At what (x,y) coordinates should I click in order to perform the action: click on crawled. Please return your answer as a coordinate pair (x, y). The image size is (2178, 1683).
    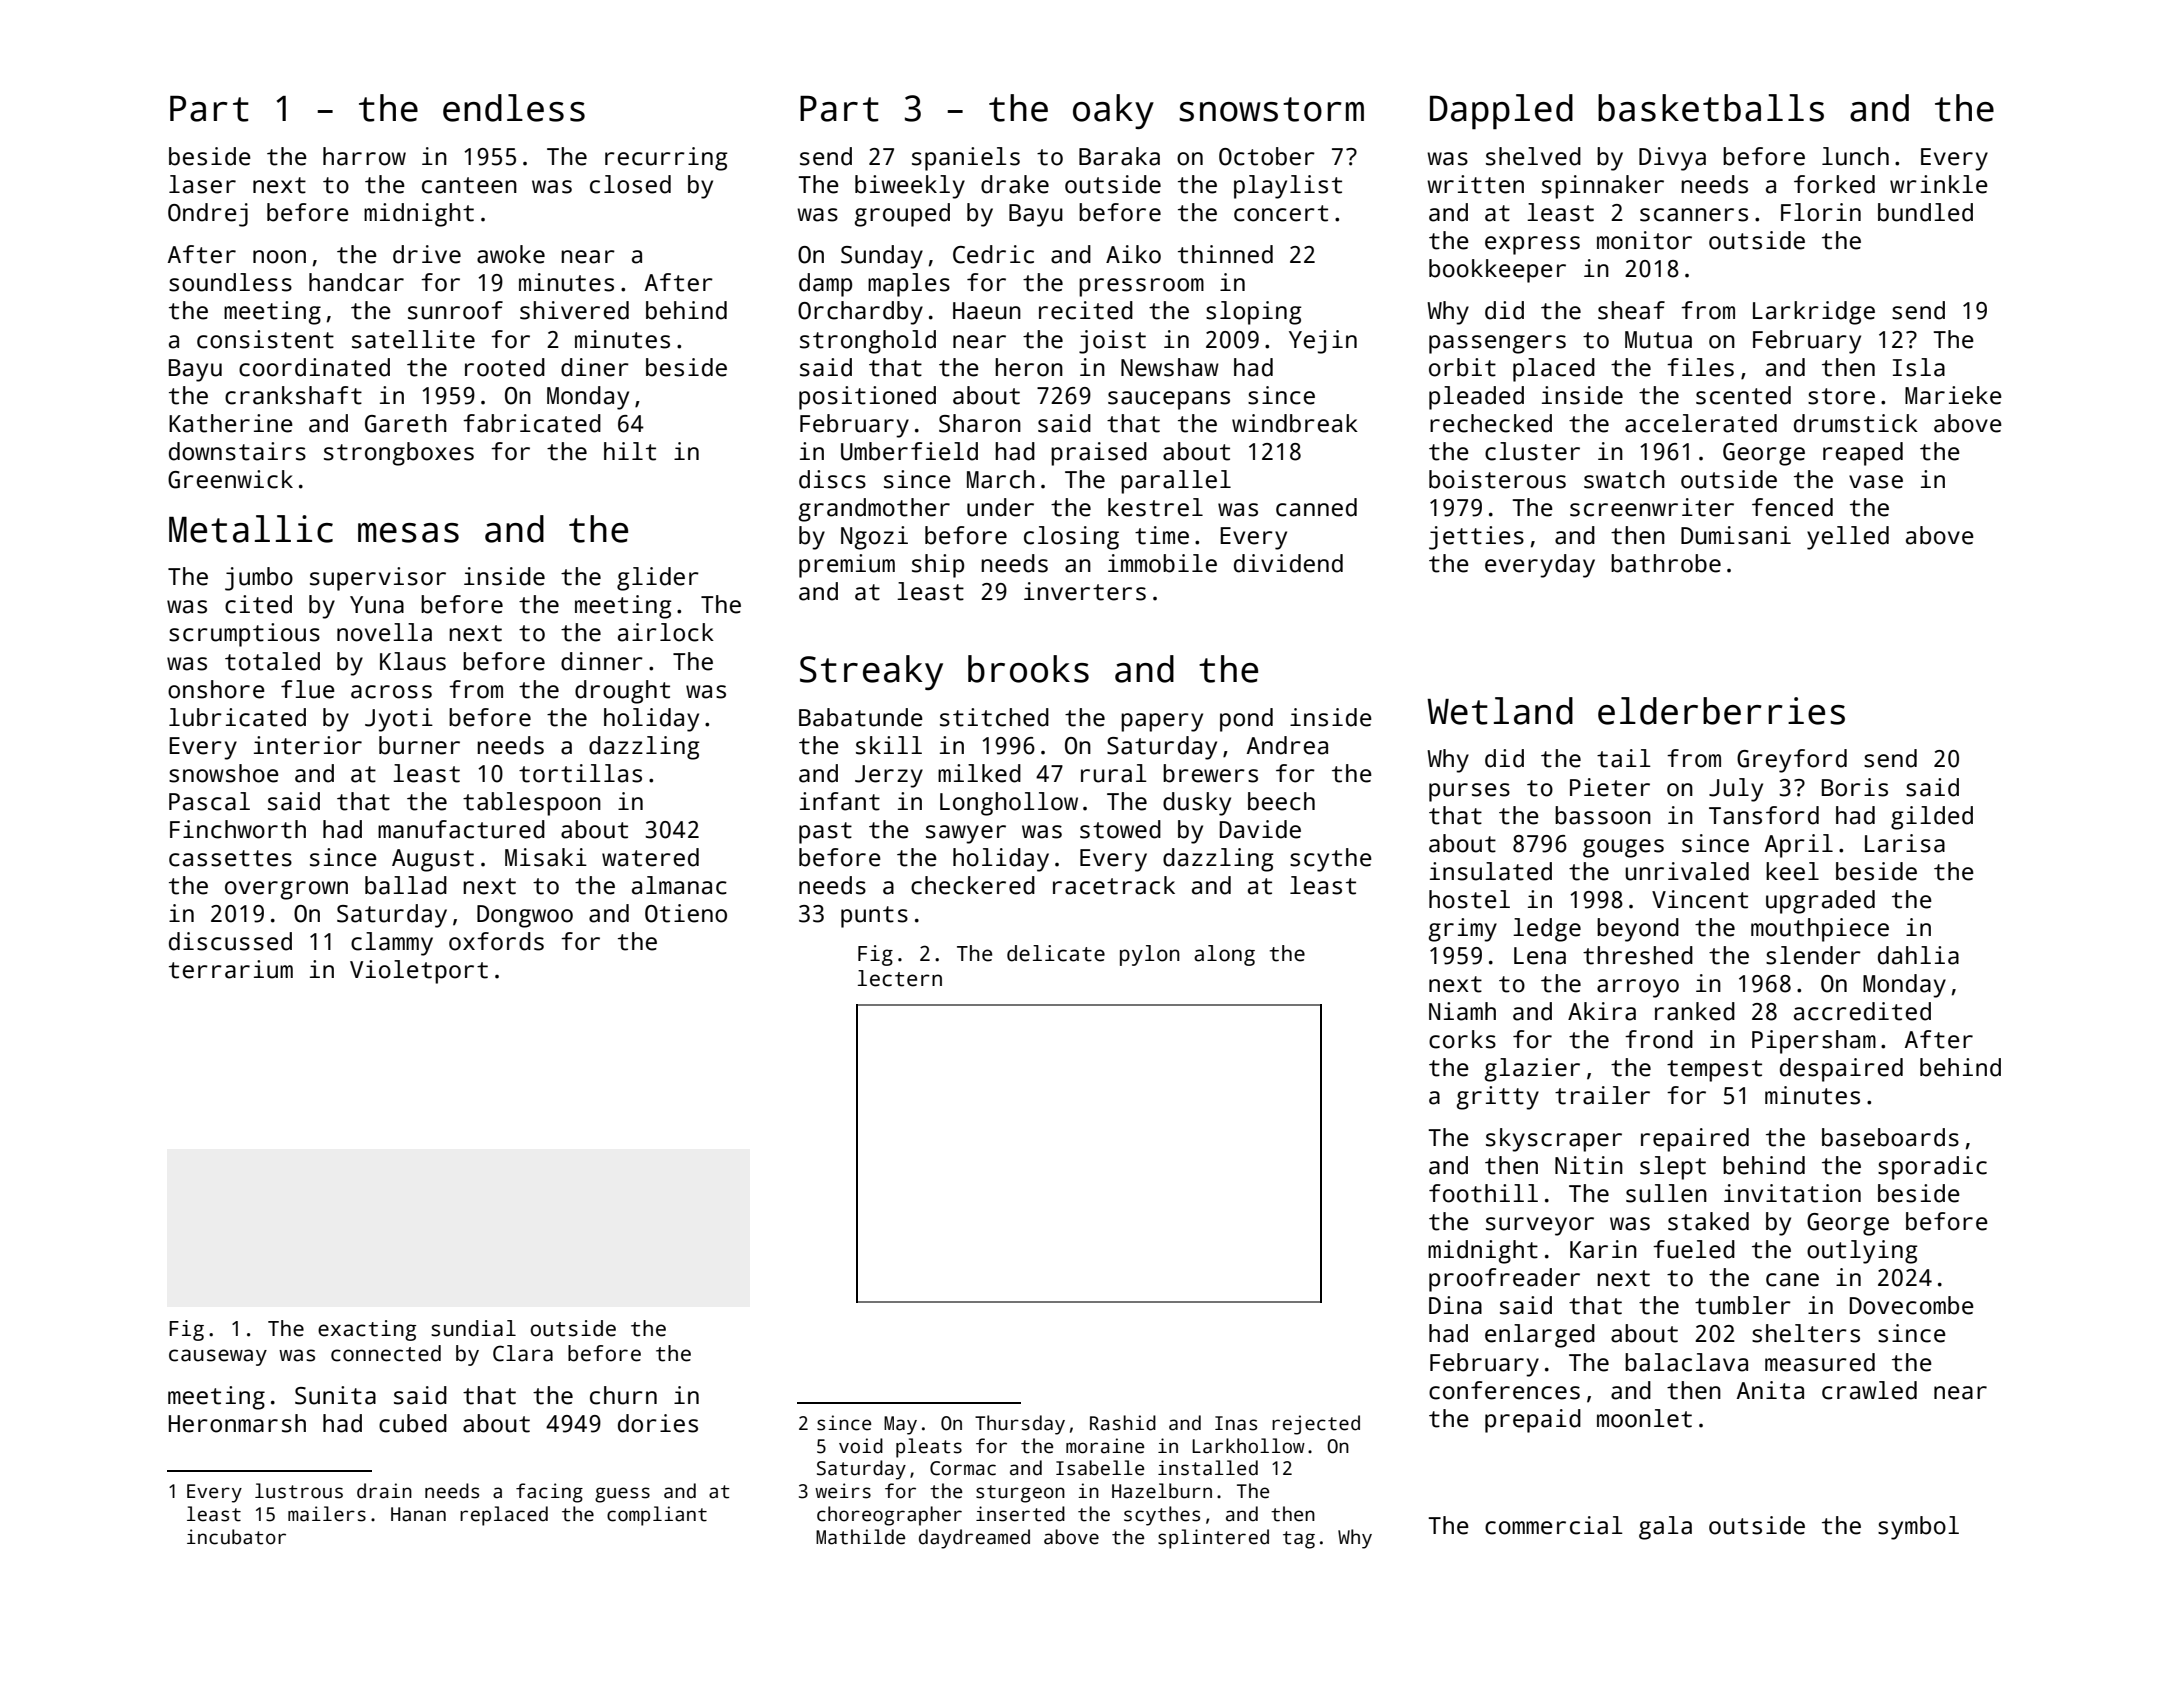
    Looking at the image, I should click on (1869, 1390).
